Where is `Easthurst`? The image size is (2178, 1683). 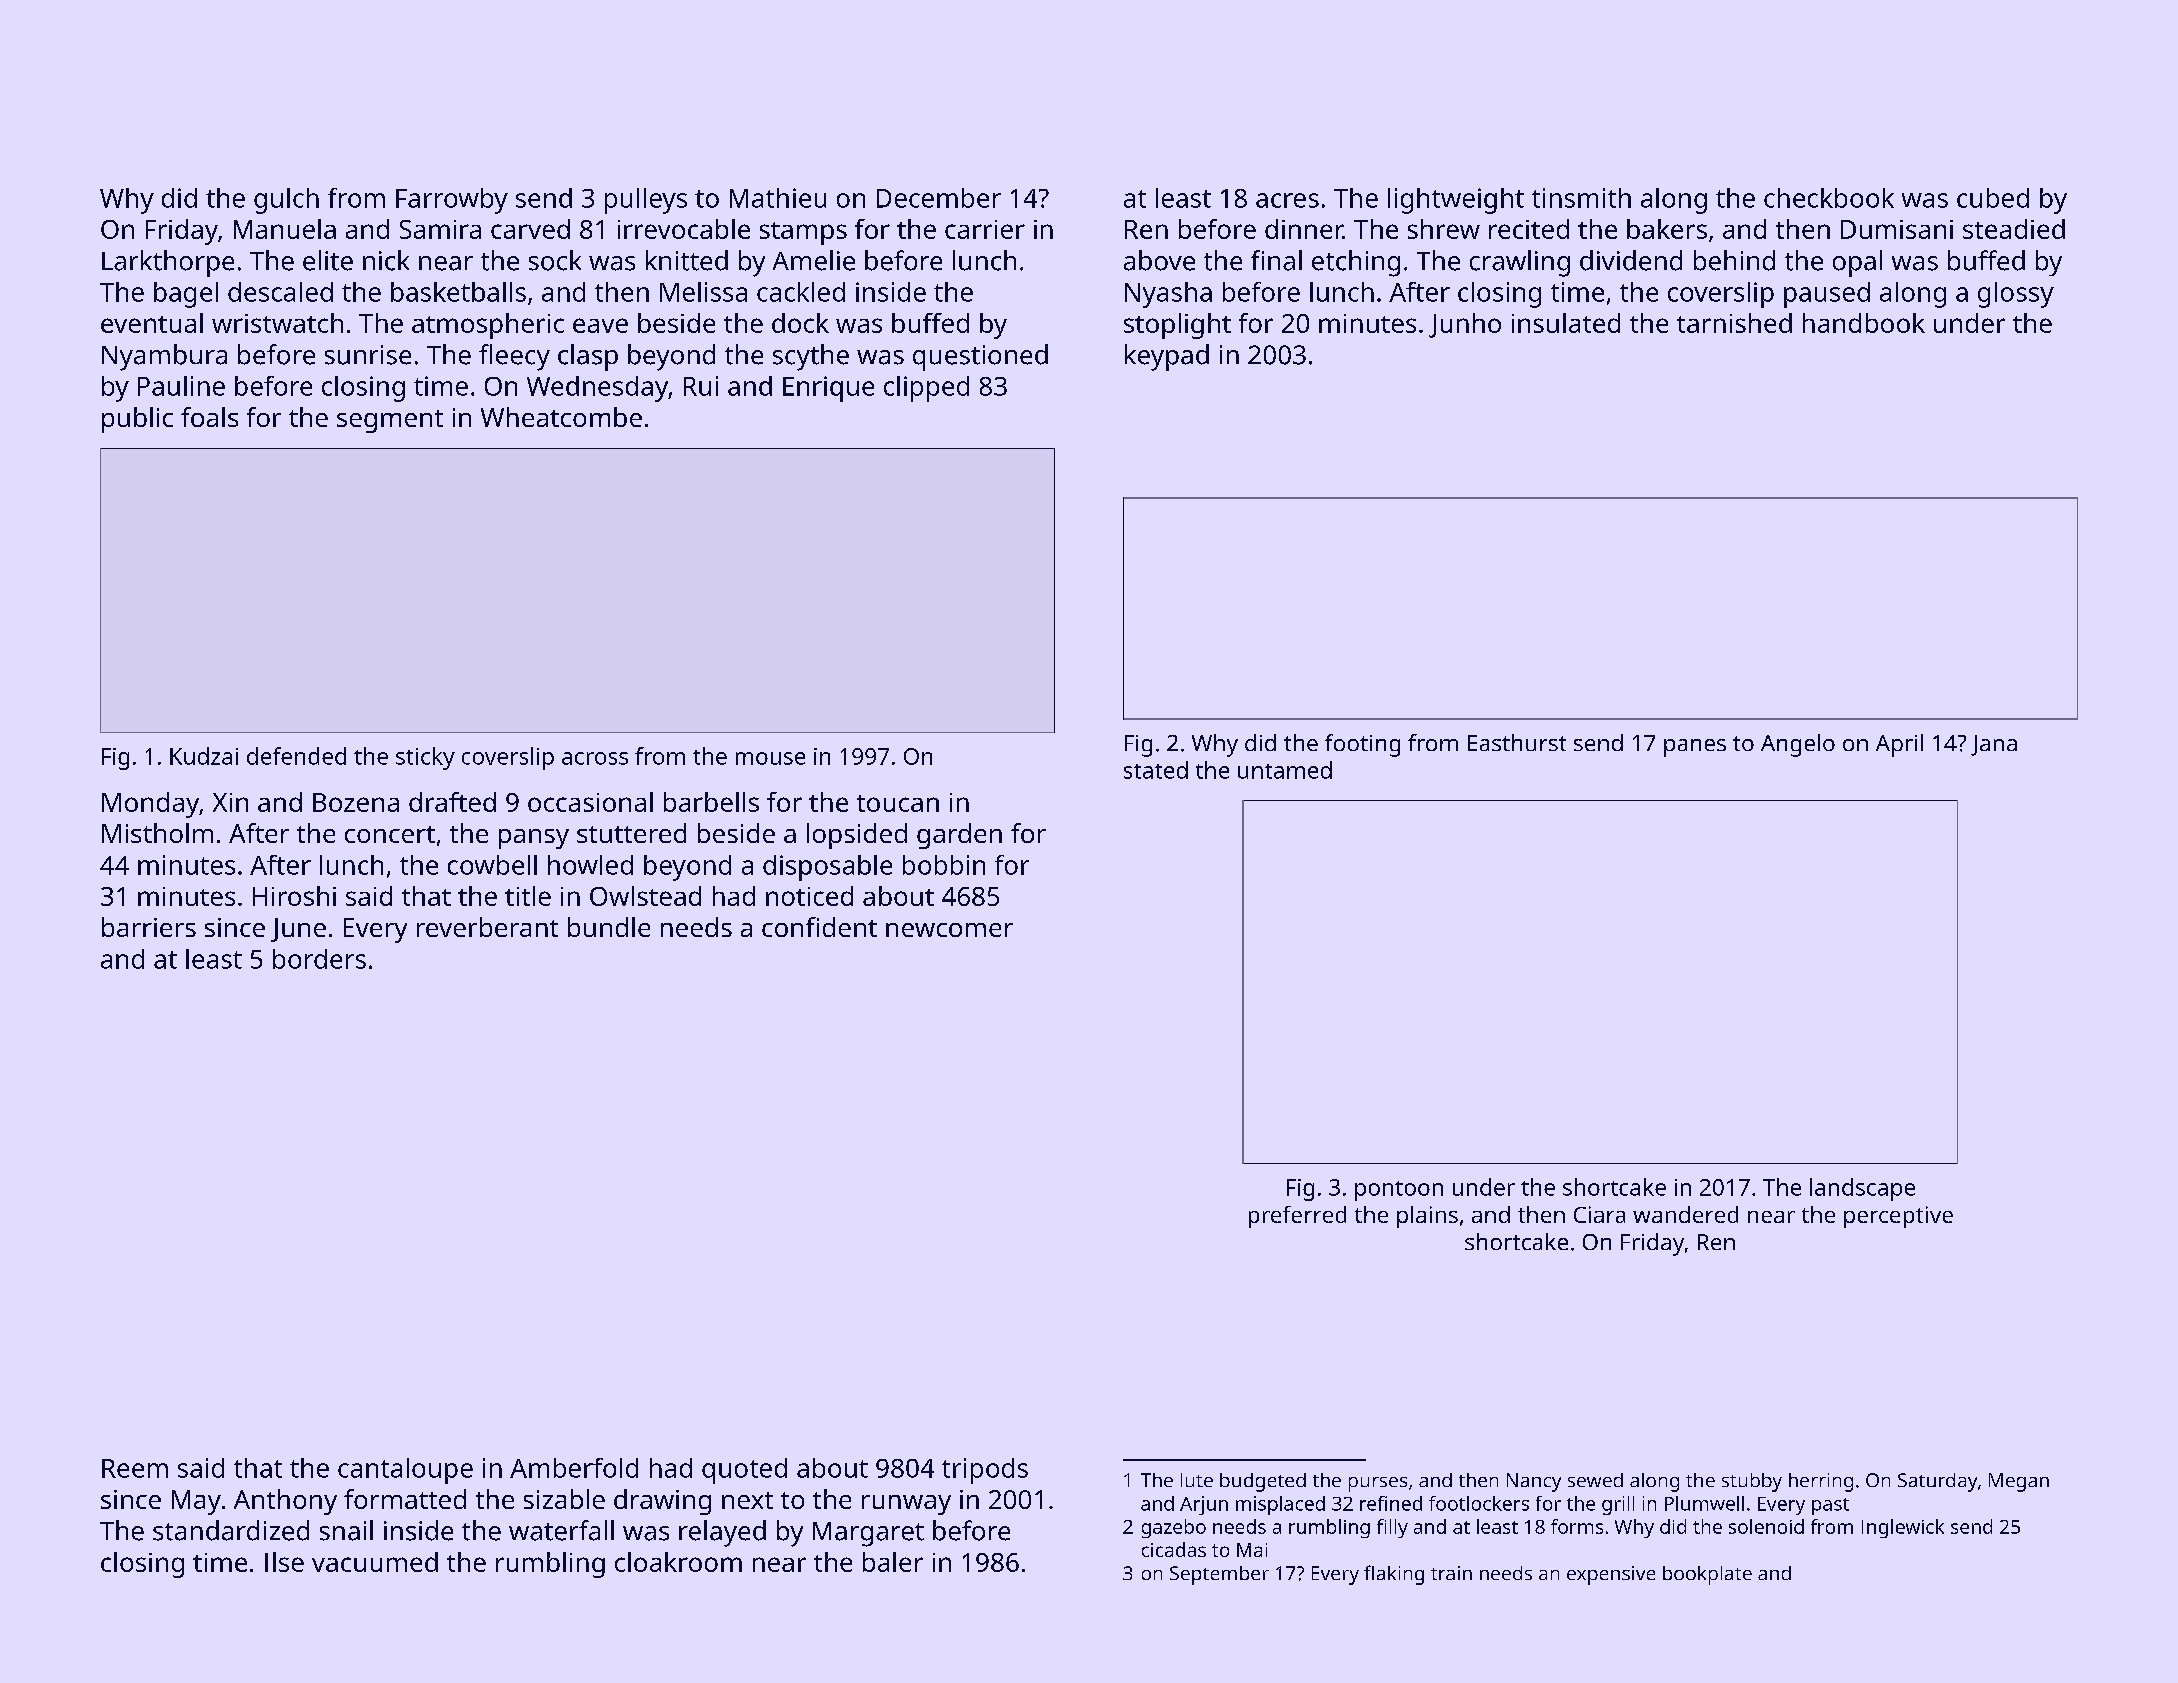 Easthurst is located at coordinates (1517, 742).
